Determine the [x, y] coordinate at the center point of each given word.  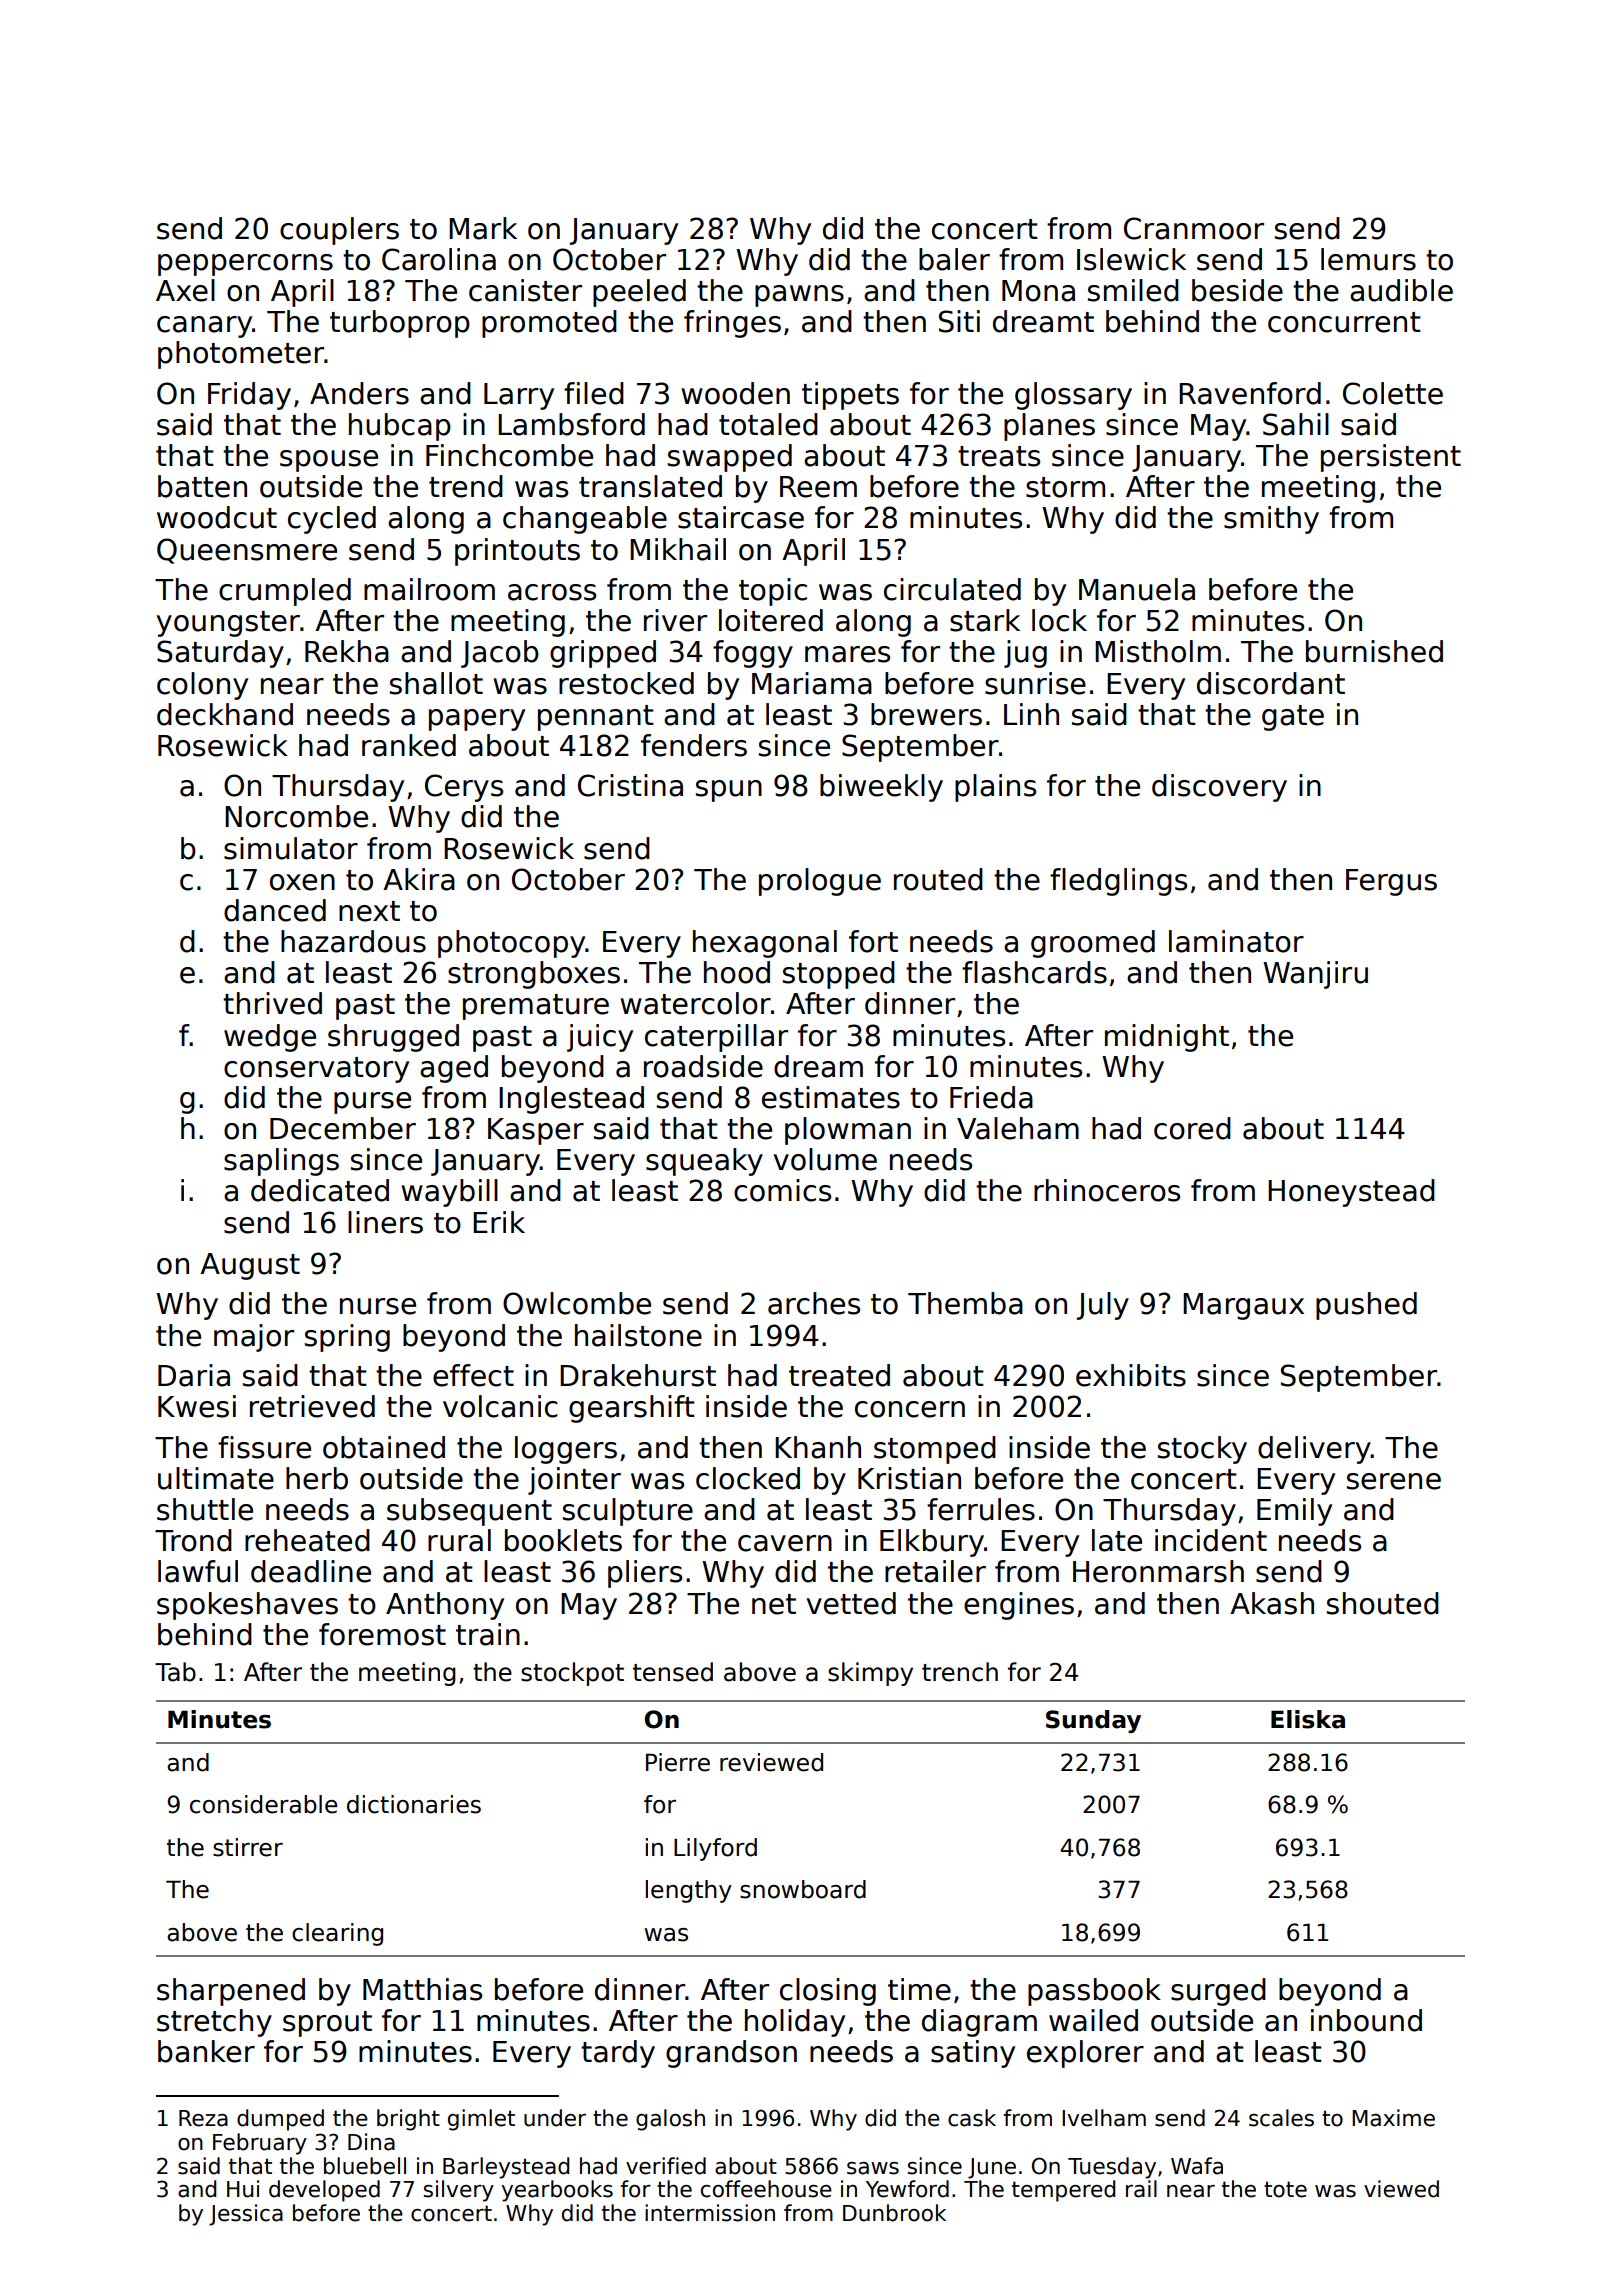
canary [204, 327]
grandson [731, 2054]
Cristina [630, 785]
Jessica [246, 2215]
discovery [1219, 788]
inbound [1366, 2020]
